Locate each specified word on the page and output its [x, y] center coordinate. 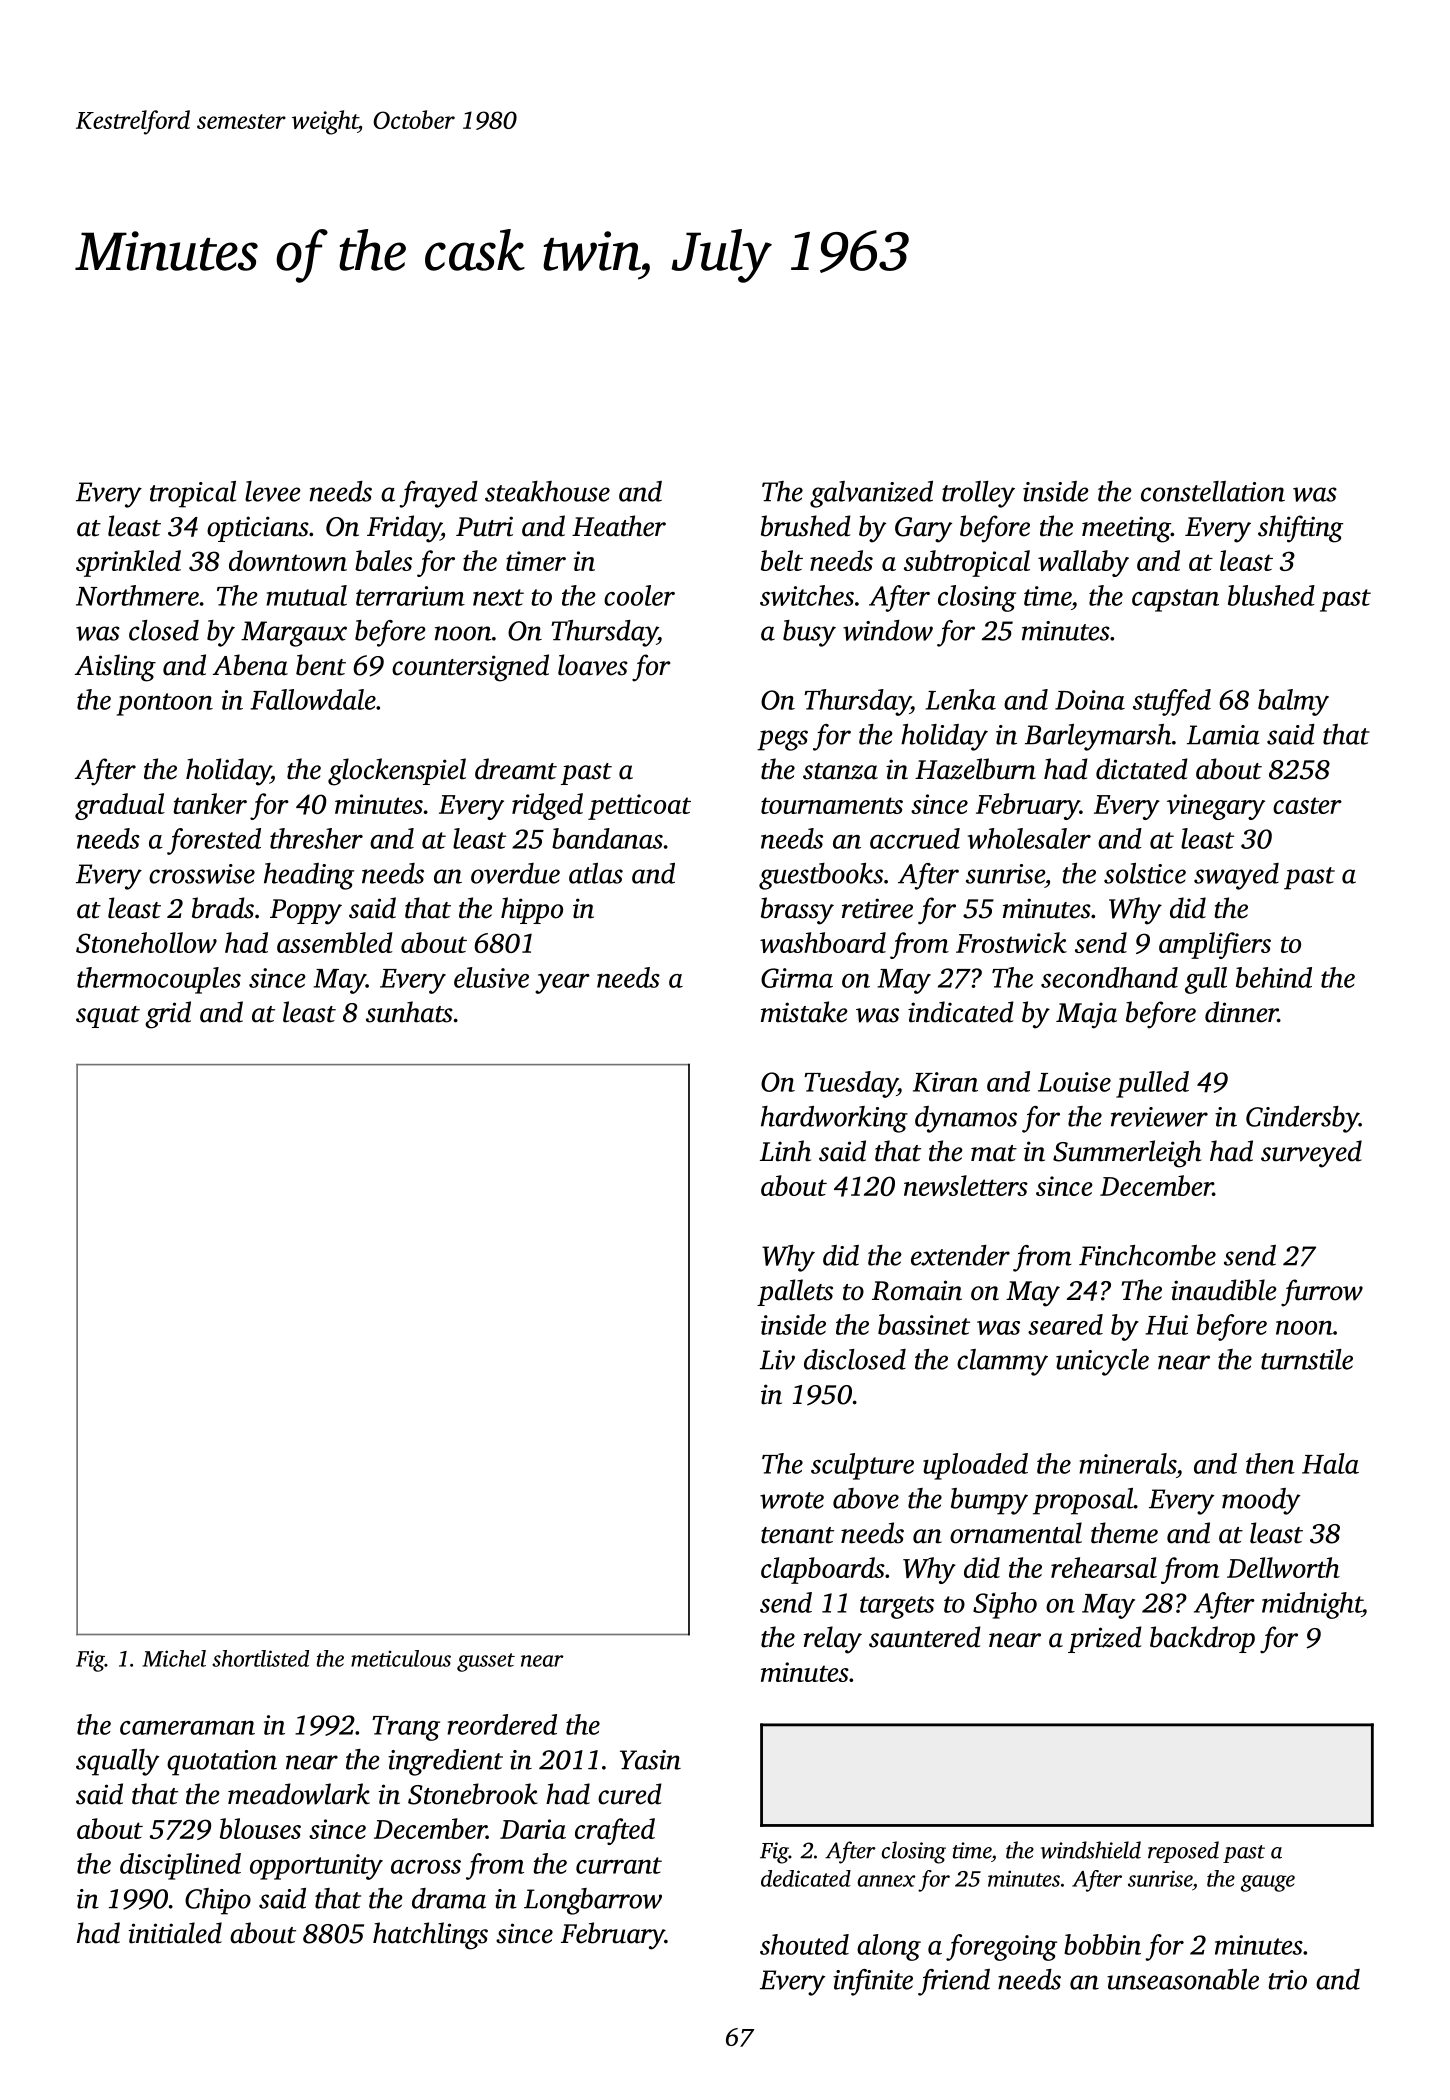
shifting [1300, 529]
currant [619, 1865]
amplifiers [1215, 945]
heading [309, 876]
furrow [1322, 1293]
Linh [785, 1151]
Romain [917, 1290]
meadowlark [299, 1794]
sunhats [409, 1012]
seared [1065, 1324]
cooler [639, 595]
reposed [1183, 1852]
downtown [288, 560]
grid [168, 1015]
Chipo [218, 1901]
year [562, 984]
